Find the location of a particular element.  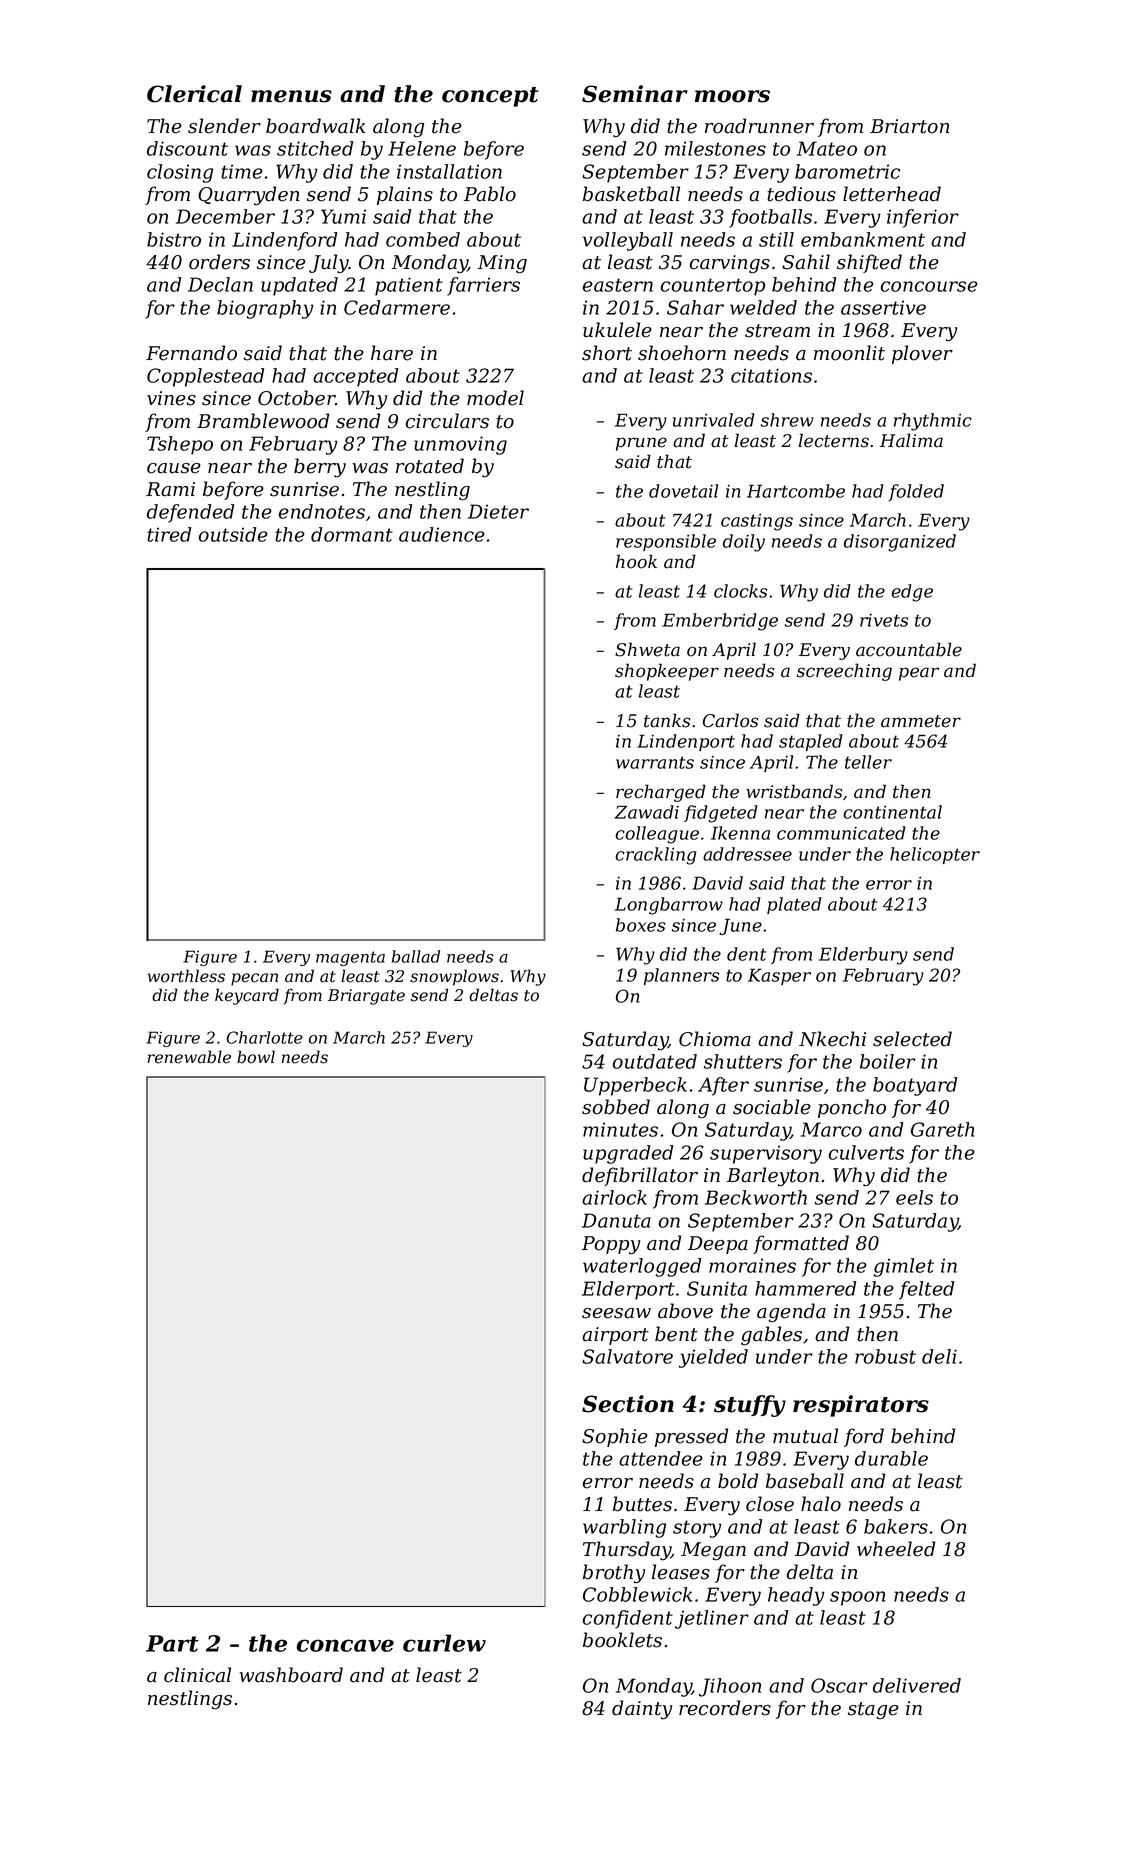

installation is located at coordinates (449, 171).
